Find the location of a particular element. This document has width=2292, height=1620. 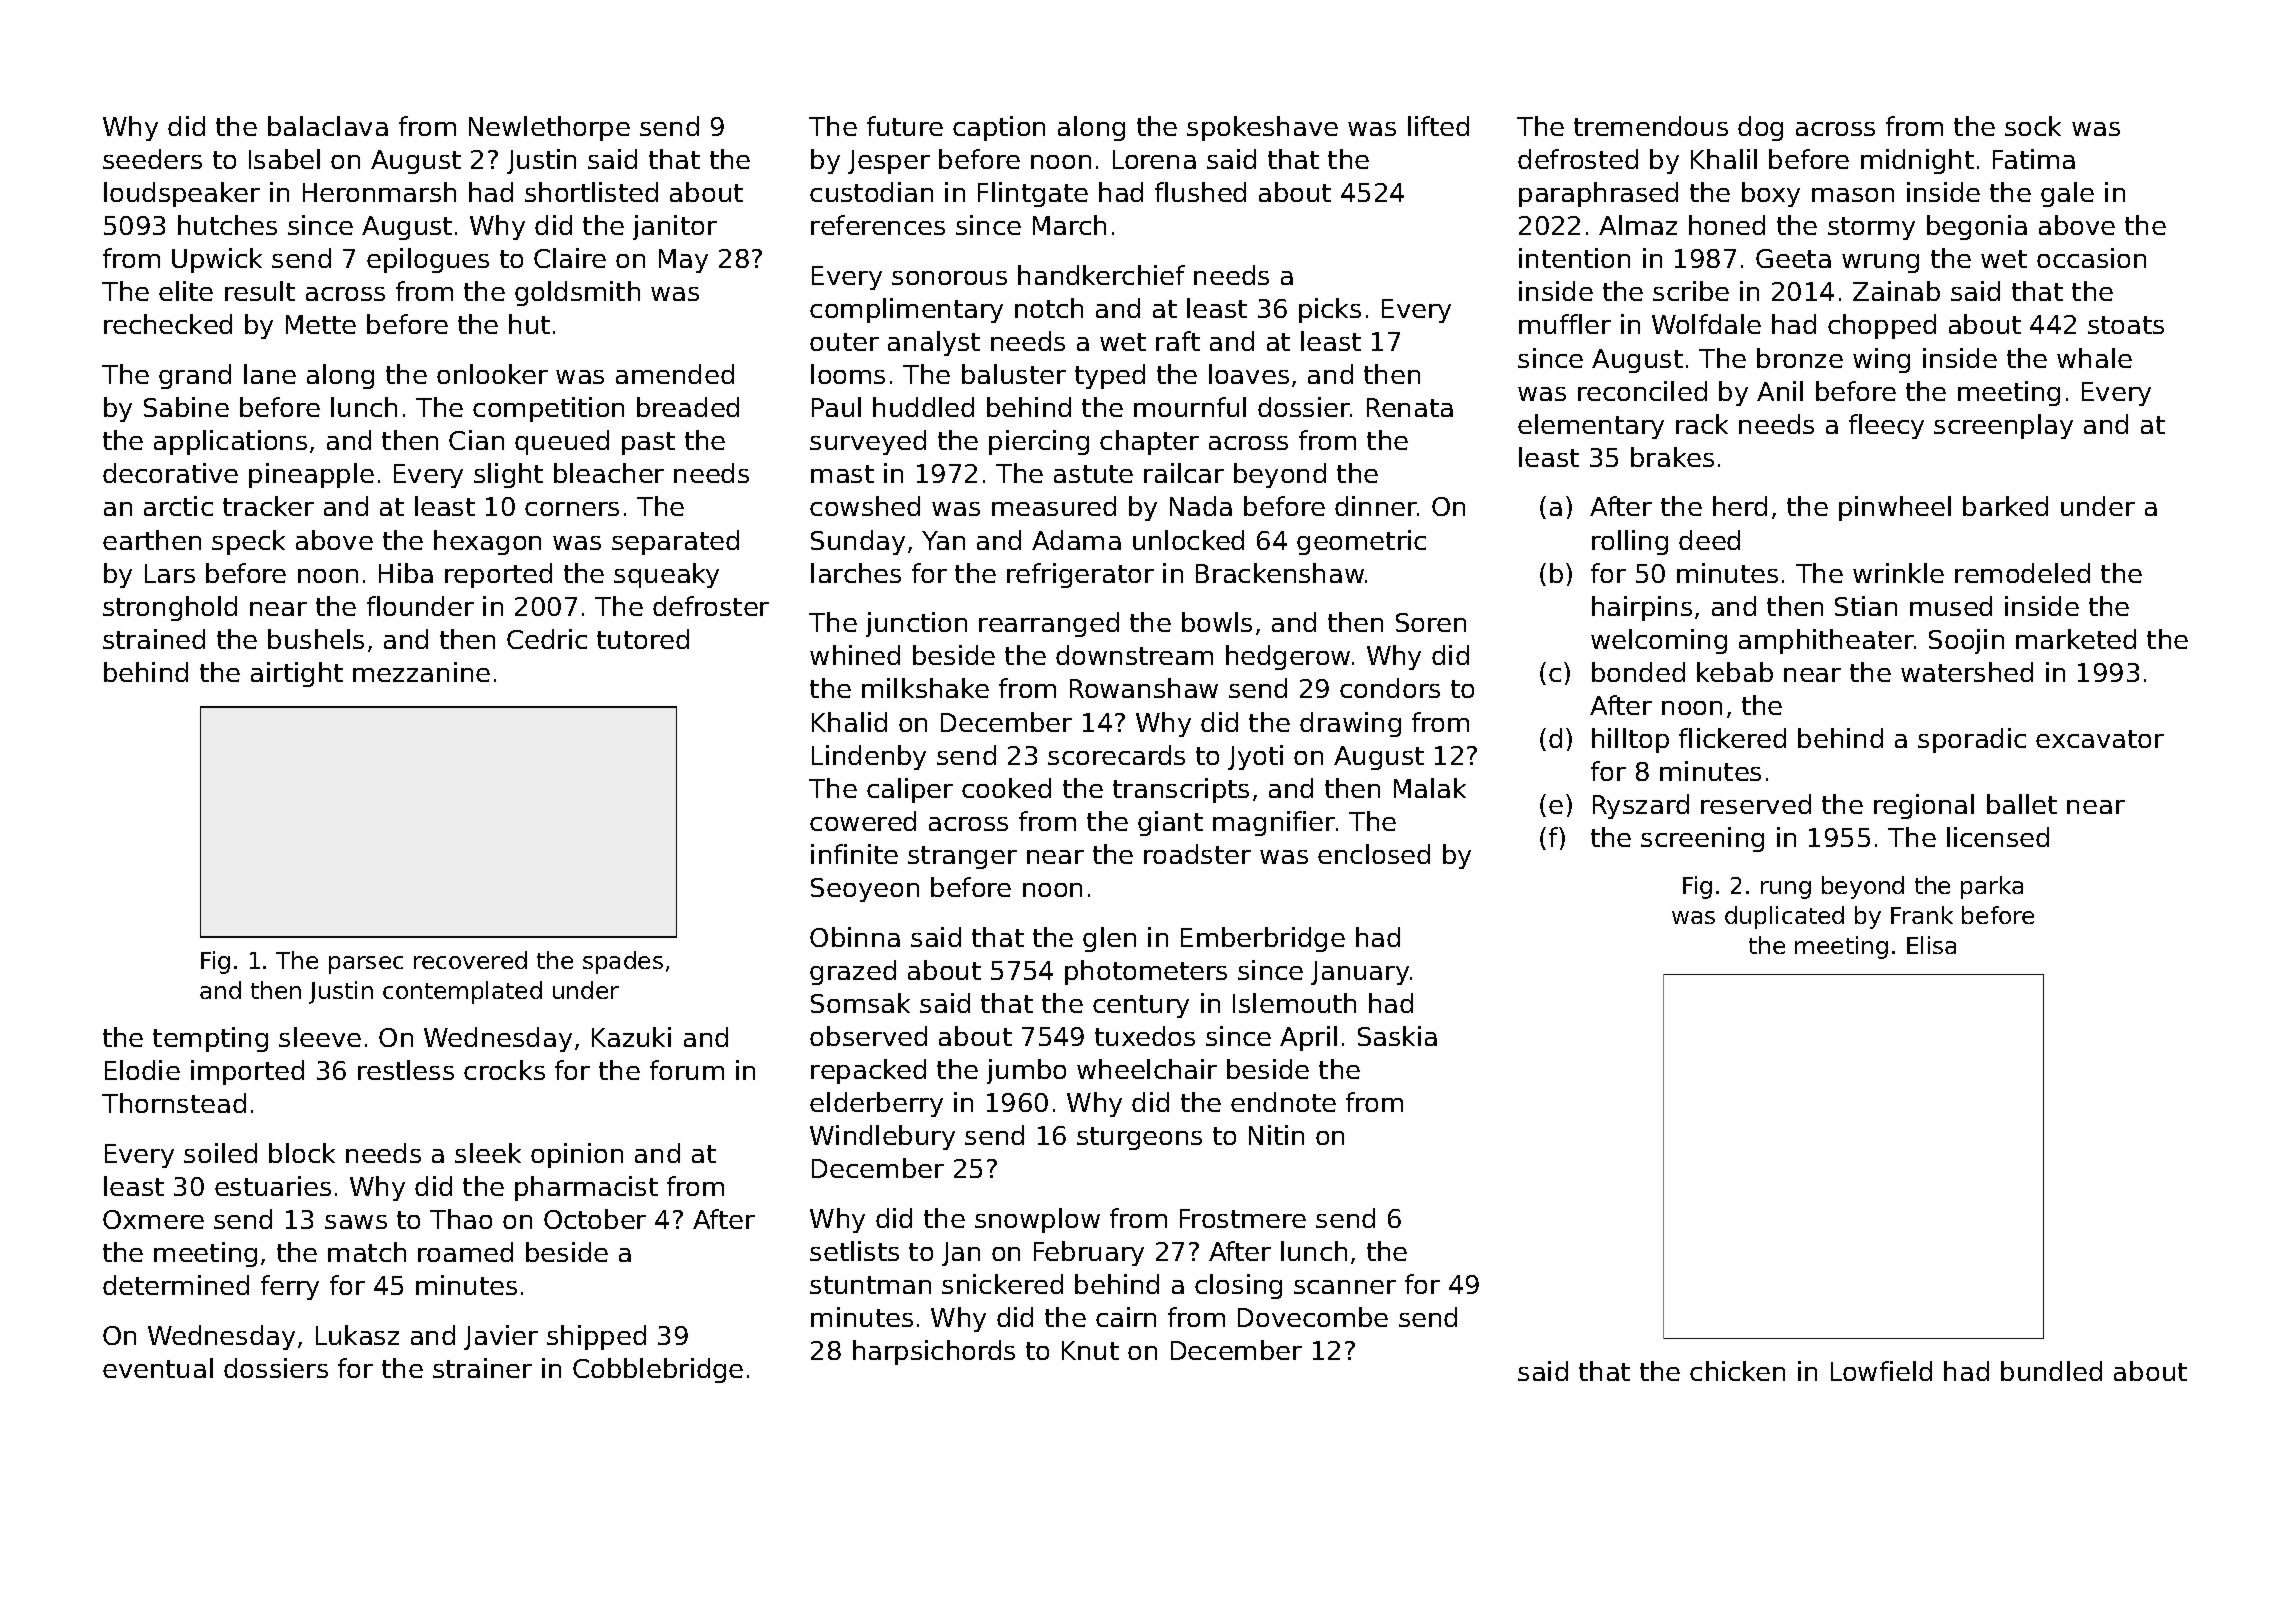

sock is located at coordinates (2033, 126).
